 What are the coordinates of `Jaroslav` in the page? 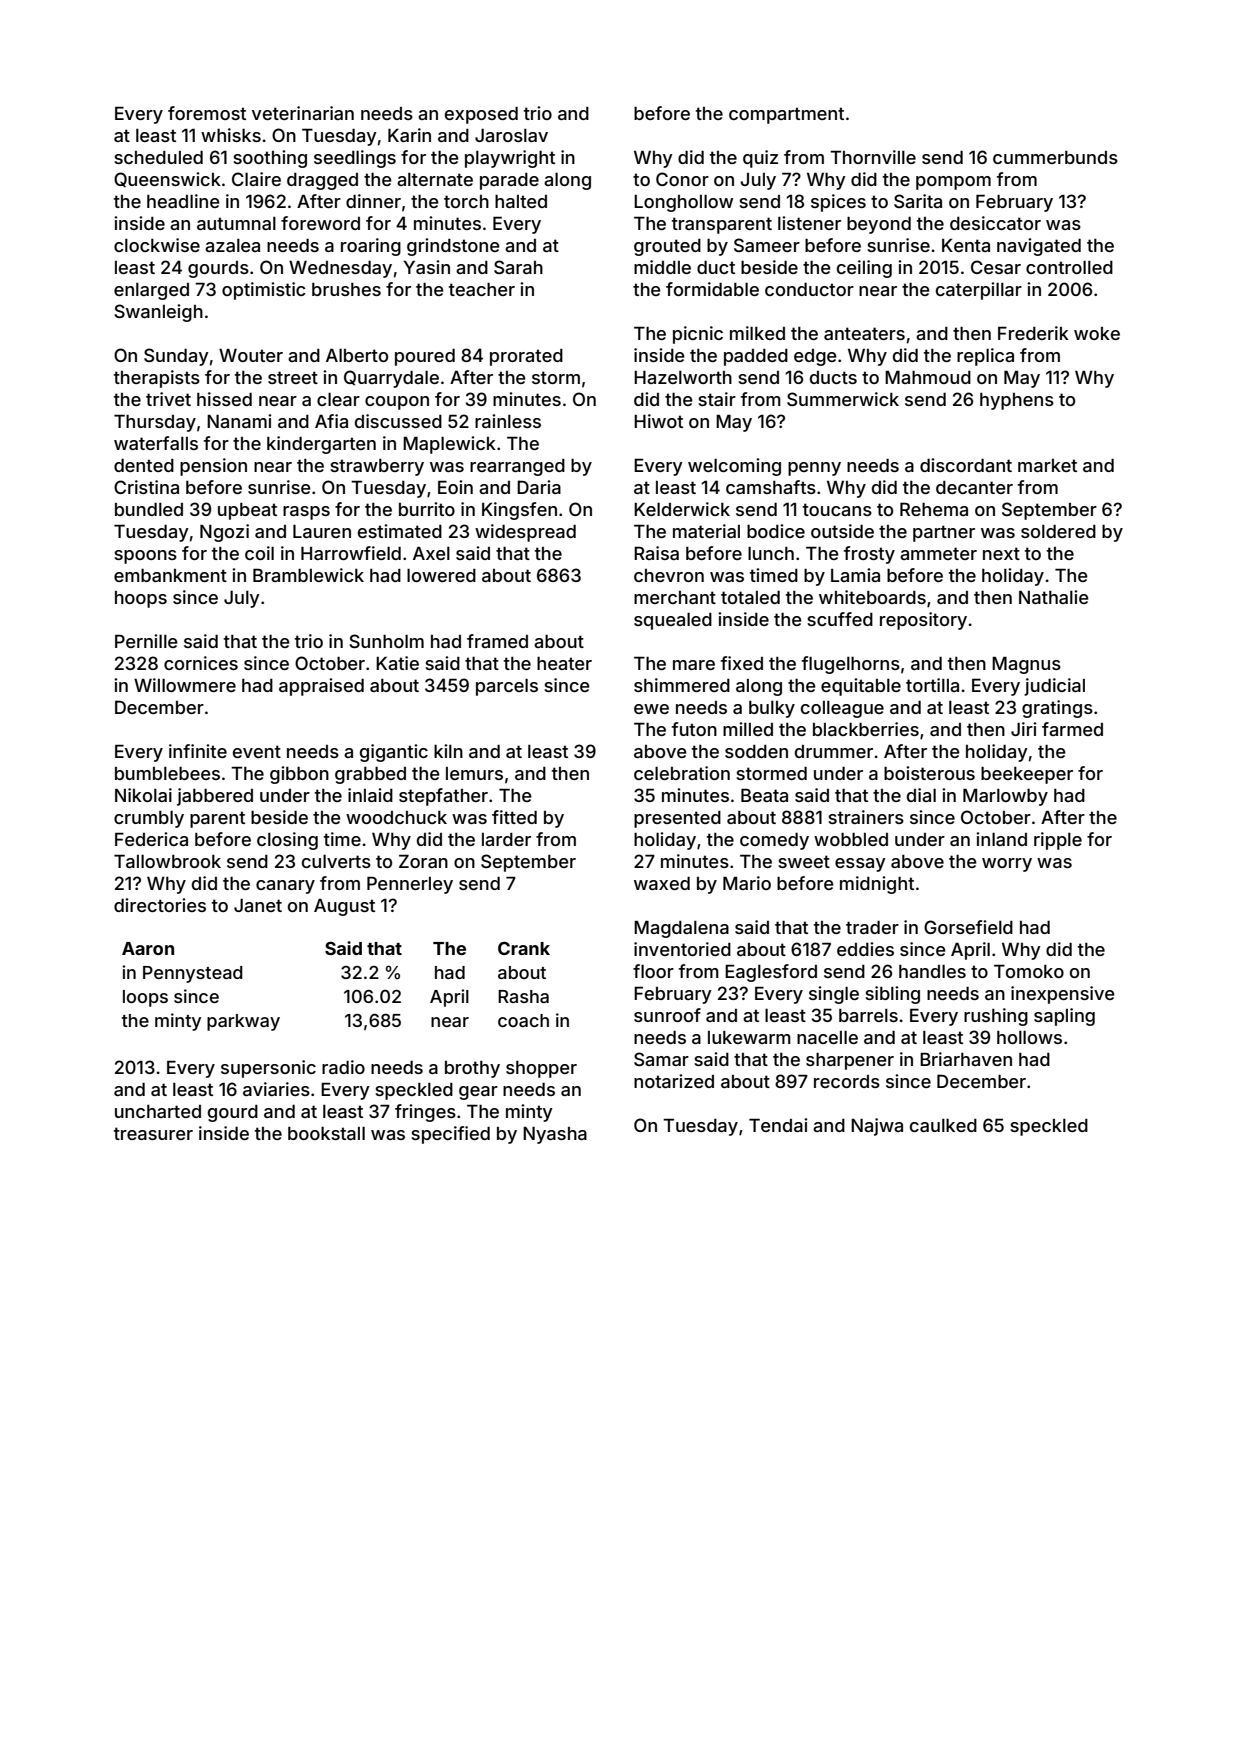 It's located at (511, 135).
